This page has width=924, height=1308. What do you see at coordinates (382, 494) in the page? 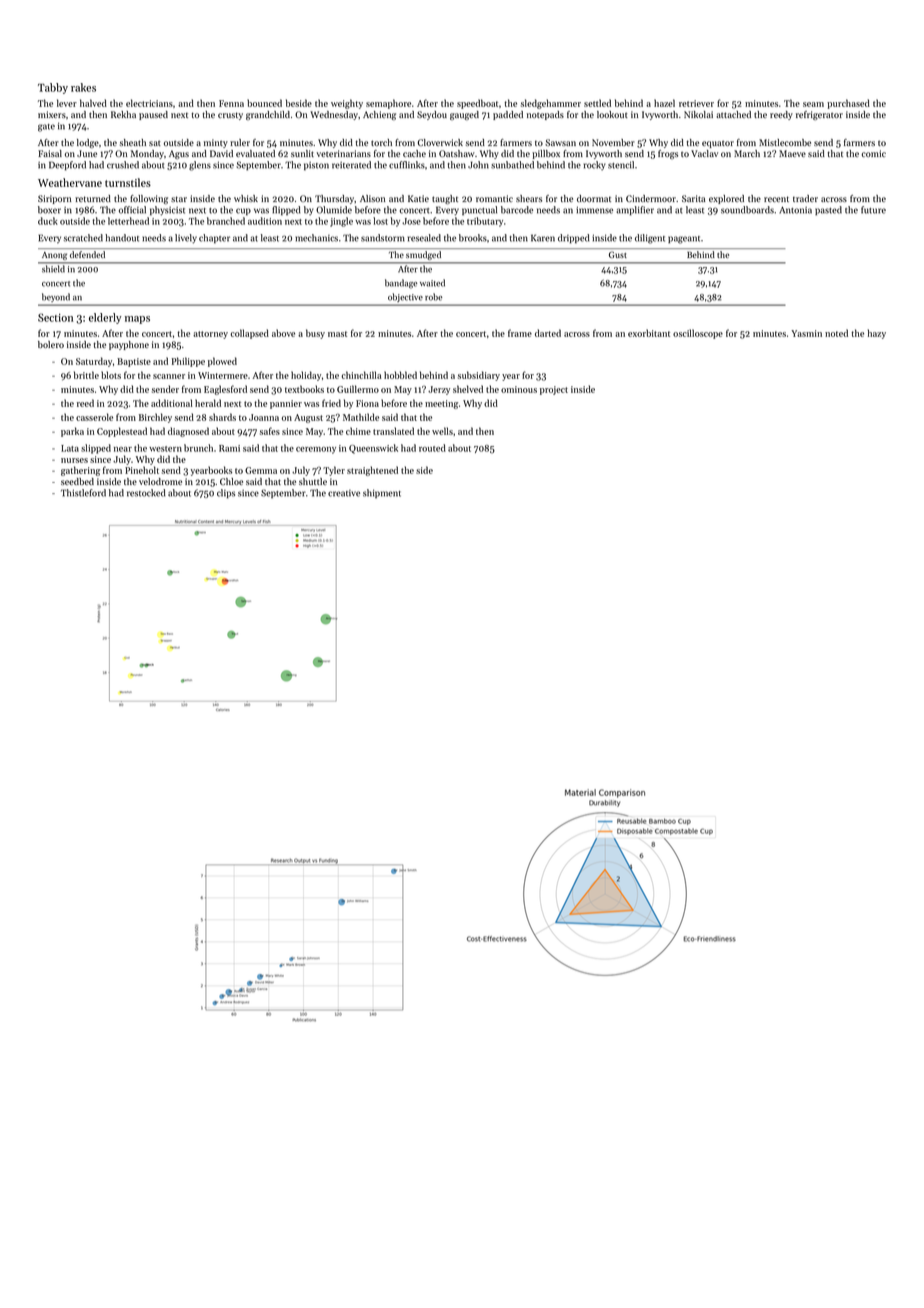
I see `shipment` at bounding box center [382, 494].
